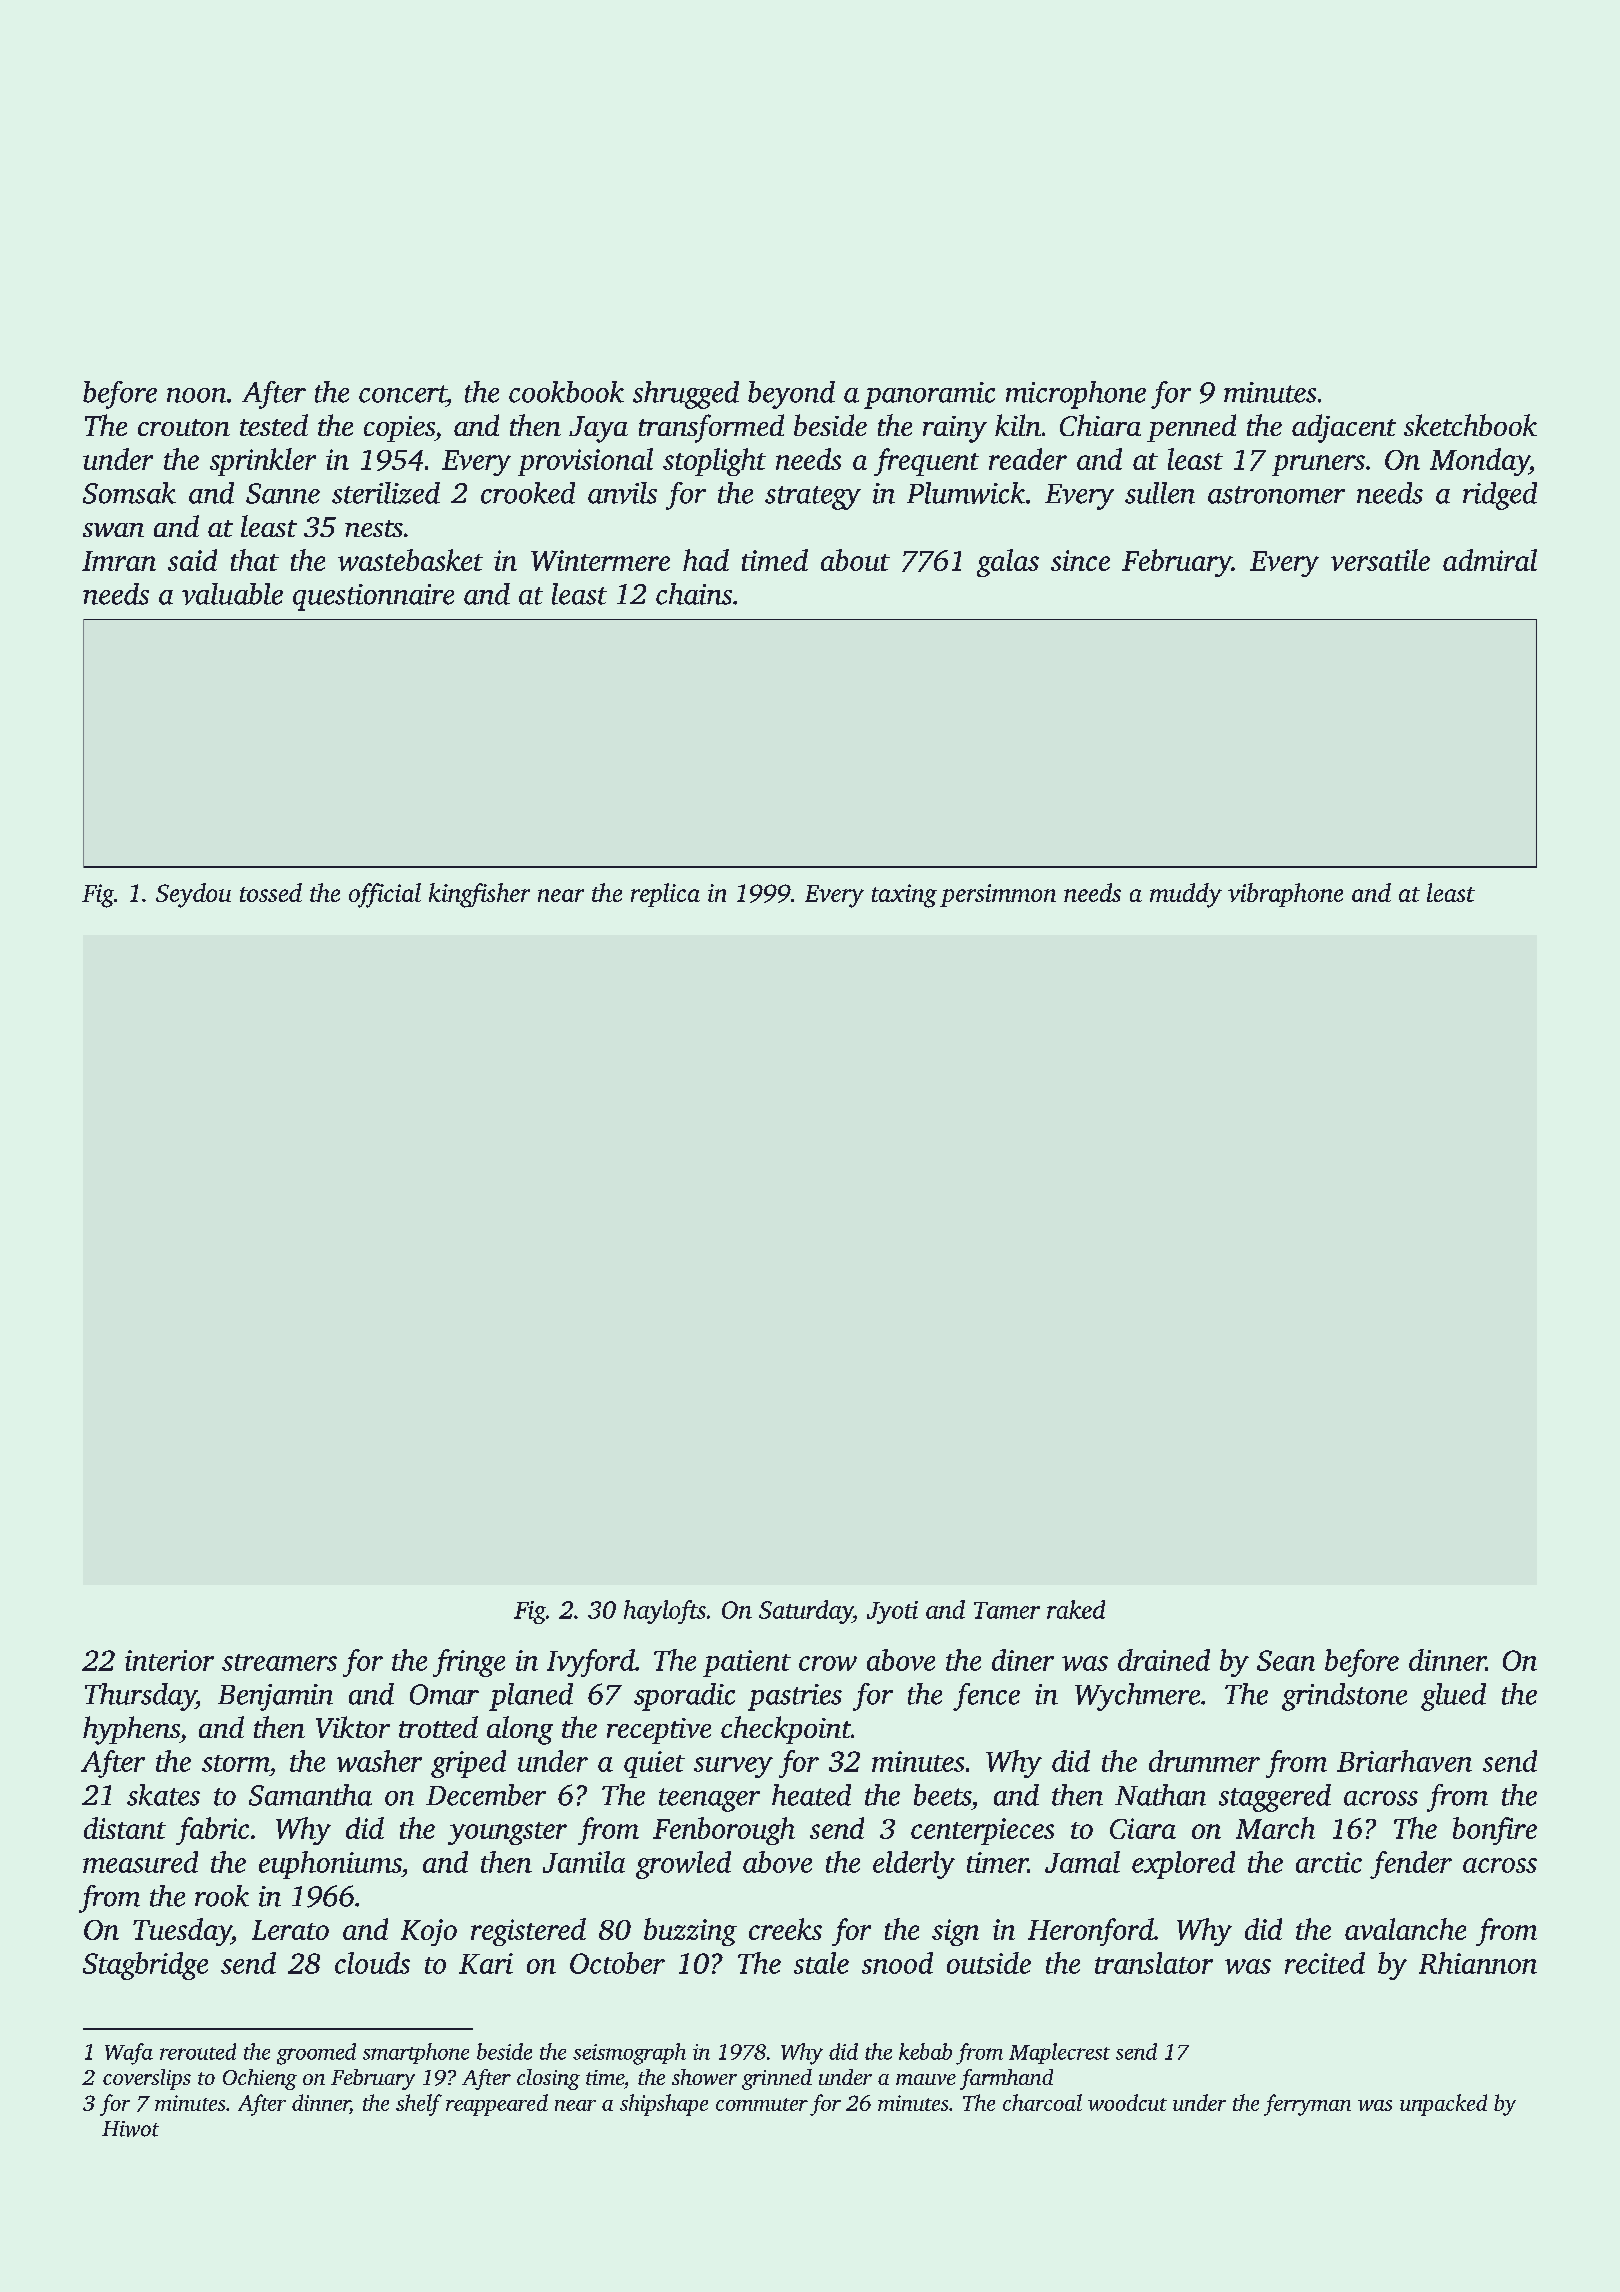 This image has height=2292, width=1620. Describe the element at coordinates (497, 2105) in the image. I see `reappeared` at that location.
